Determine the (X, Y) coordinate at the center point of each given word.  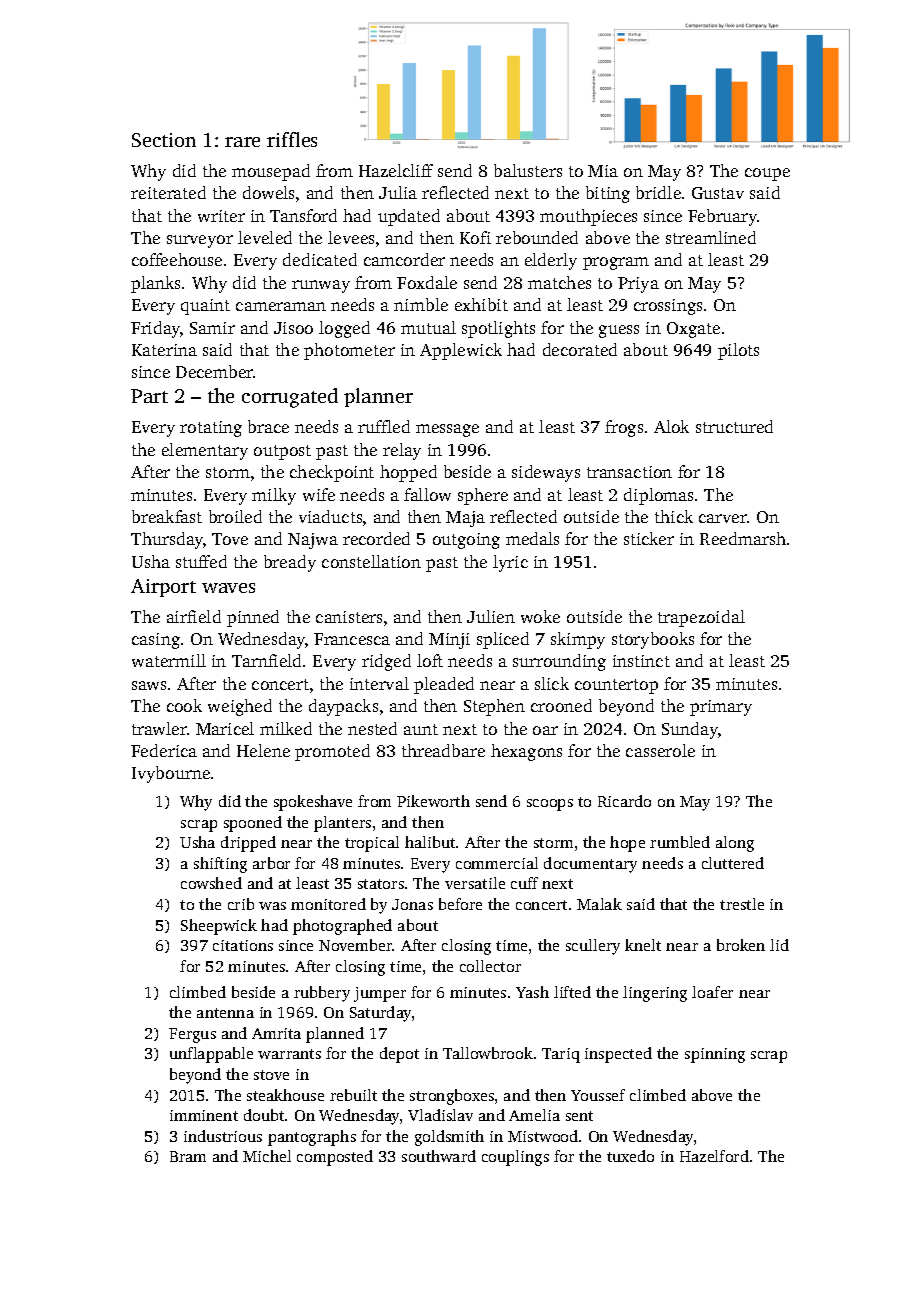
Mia (603, 171)
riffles (292, 139)
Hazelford (714, 1156)
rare (242, 142)
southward (439, 1156)
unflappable (211, 1055)
